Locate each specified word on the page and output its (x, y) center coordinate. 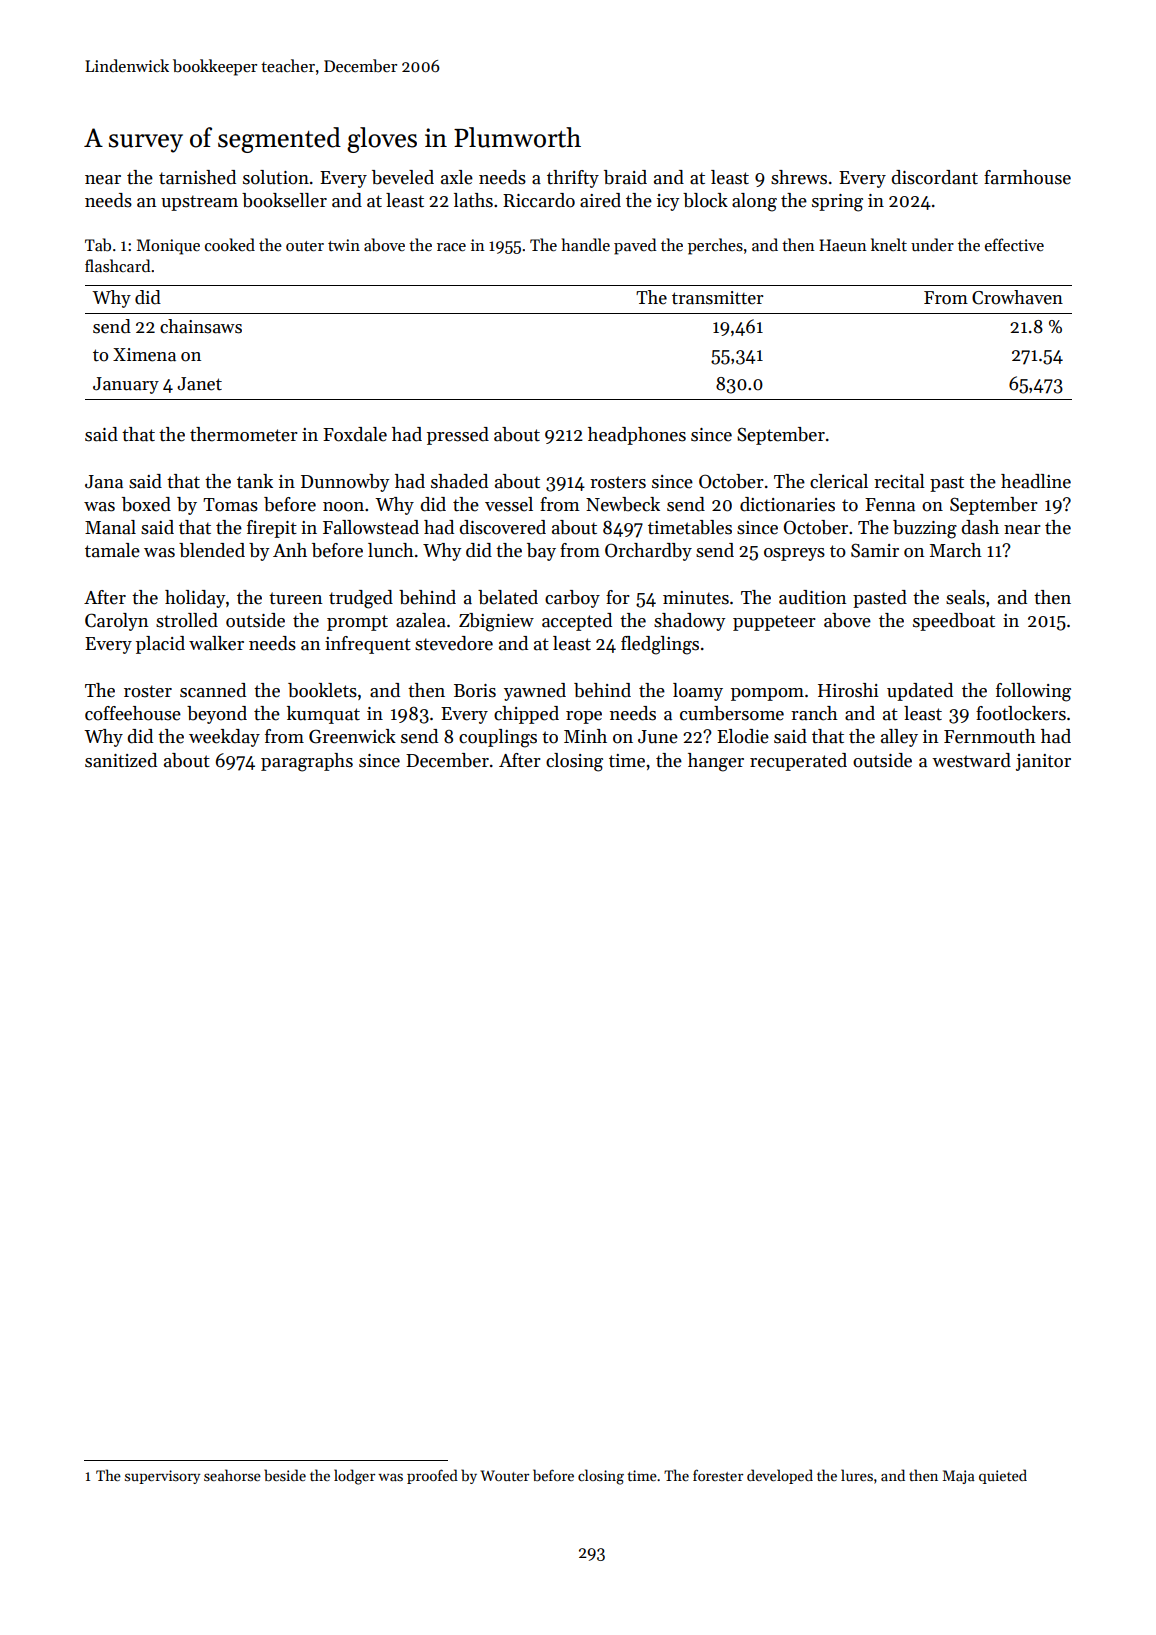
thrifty (573, 179)
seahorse (232, 1475)
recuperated (798, 762)
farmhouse (1027, 177)
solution (276, 177)
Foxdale (355, 434)
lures (857, 1475)
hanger (716, 762)
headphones (637, 436)
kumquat (323, 715)
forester (718, 1475)
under (932, 244)
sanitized (121, 760)
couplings (498, 738)
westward (971, 760)
